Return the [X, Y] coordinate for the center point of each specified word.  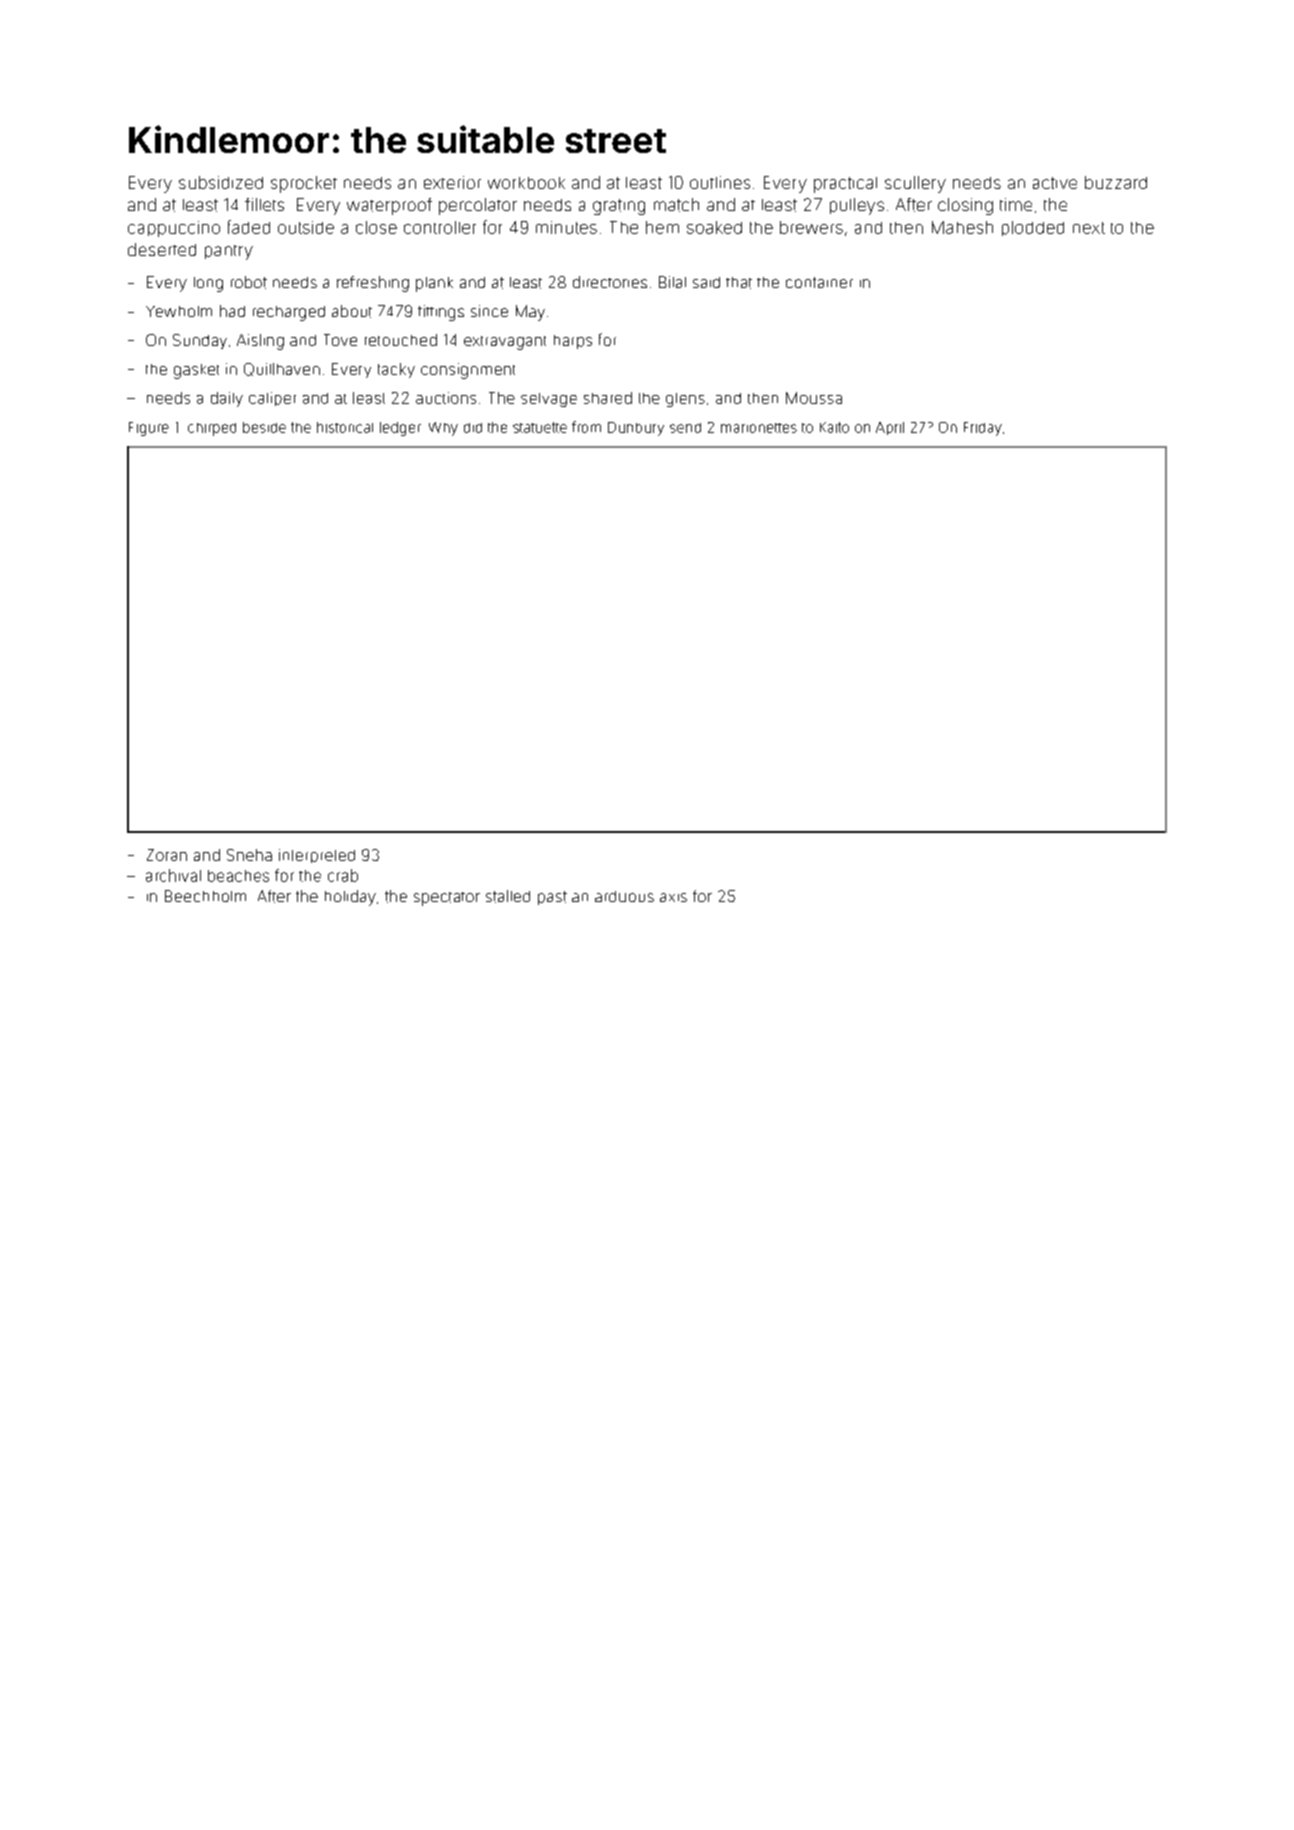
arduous [624, 896]
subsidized [221, 182]
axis [673, 897]
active [1055, 183]
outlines [720, 182]
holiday [350, 898]
